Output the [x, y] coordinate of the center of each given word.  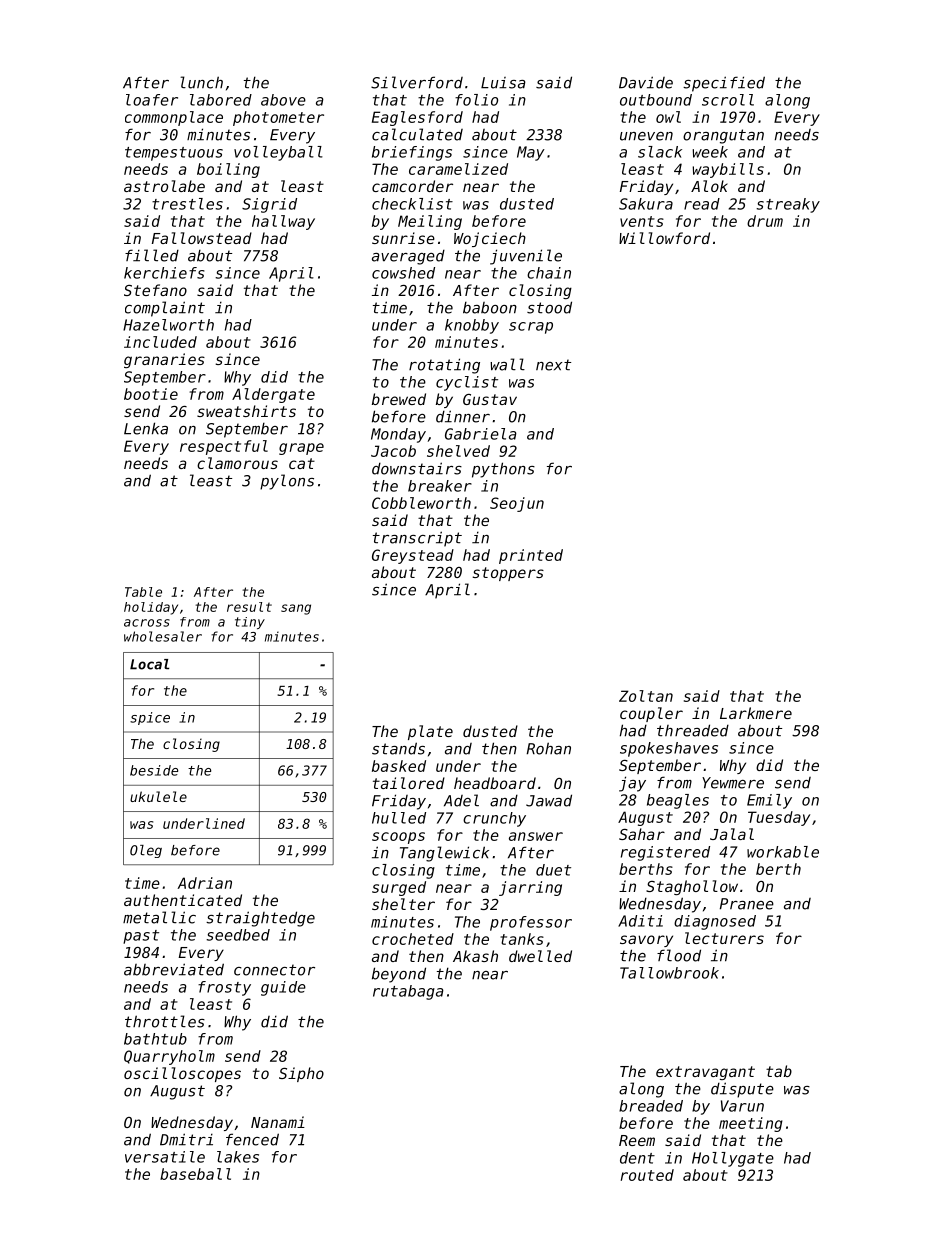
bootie [151, 394]
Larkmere [756, 713]
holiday [151, 608]
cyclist [467, 383]
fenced [252, 1139]
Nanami [278, 1122]
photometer [278, 118]
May [531, 153]
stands [398, 748]
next [553, 365]
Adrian [204, 883]
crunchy [494, 819]
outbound [656, 100]
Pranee [747, 904]
